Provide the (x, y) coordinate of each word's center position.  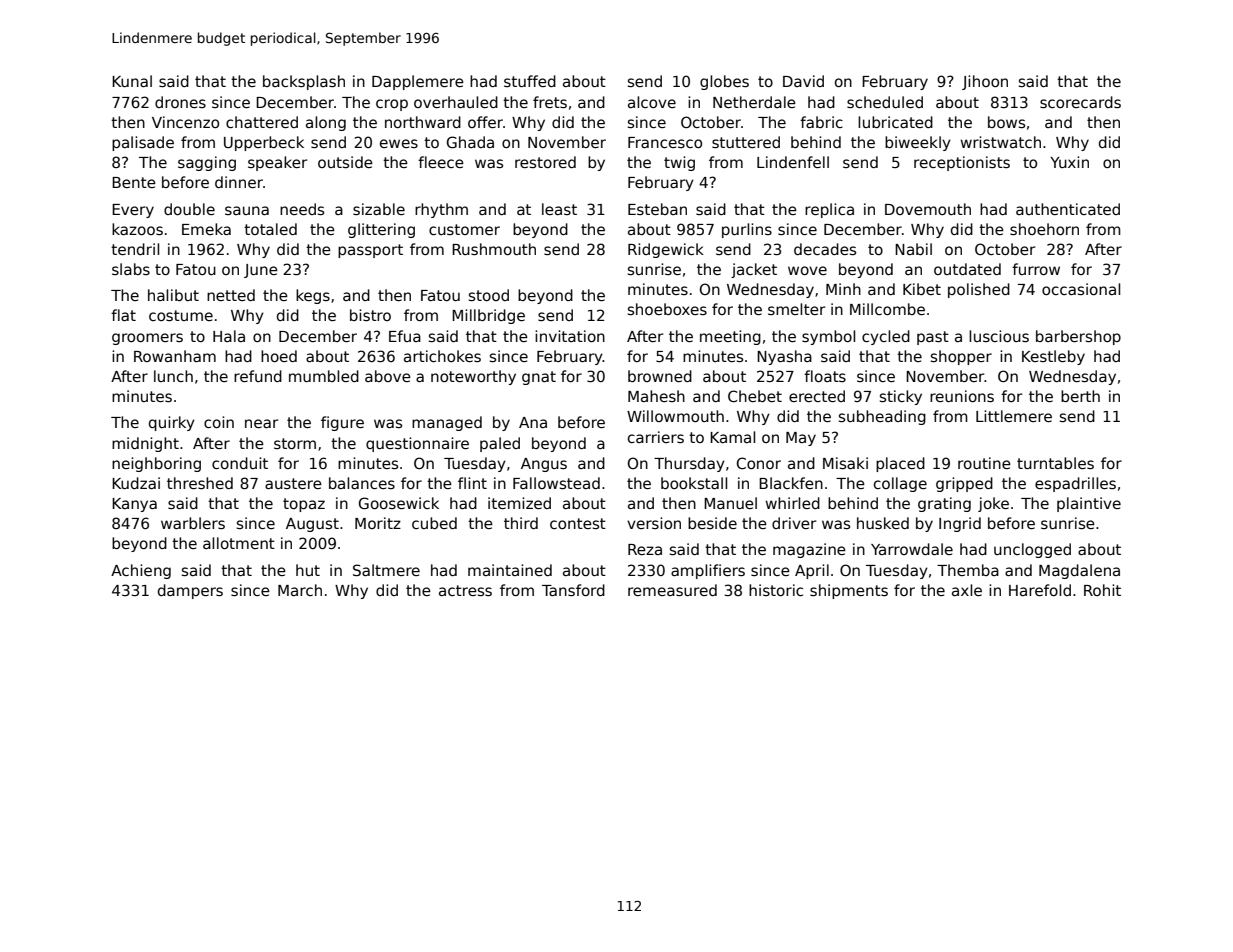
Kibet (922, 289)
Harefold (1040, 590)
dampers (190, 591)
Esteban (657, 209)
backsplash (304, 82)
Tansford (573, 590)
